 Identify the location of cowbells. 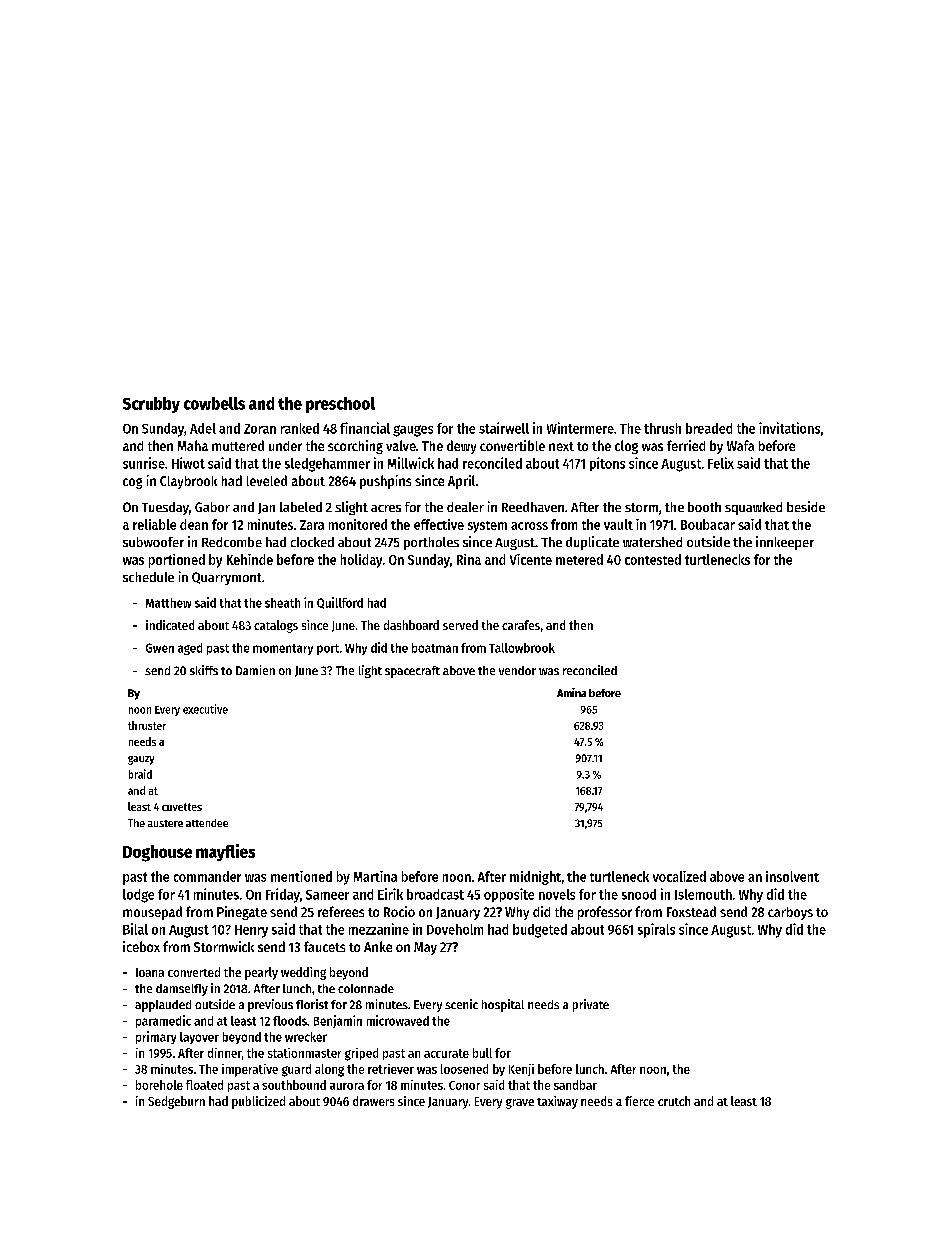
(214, 403).
